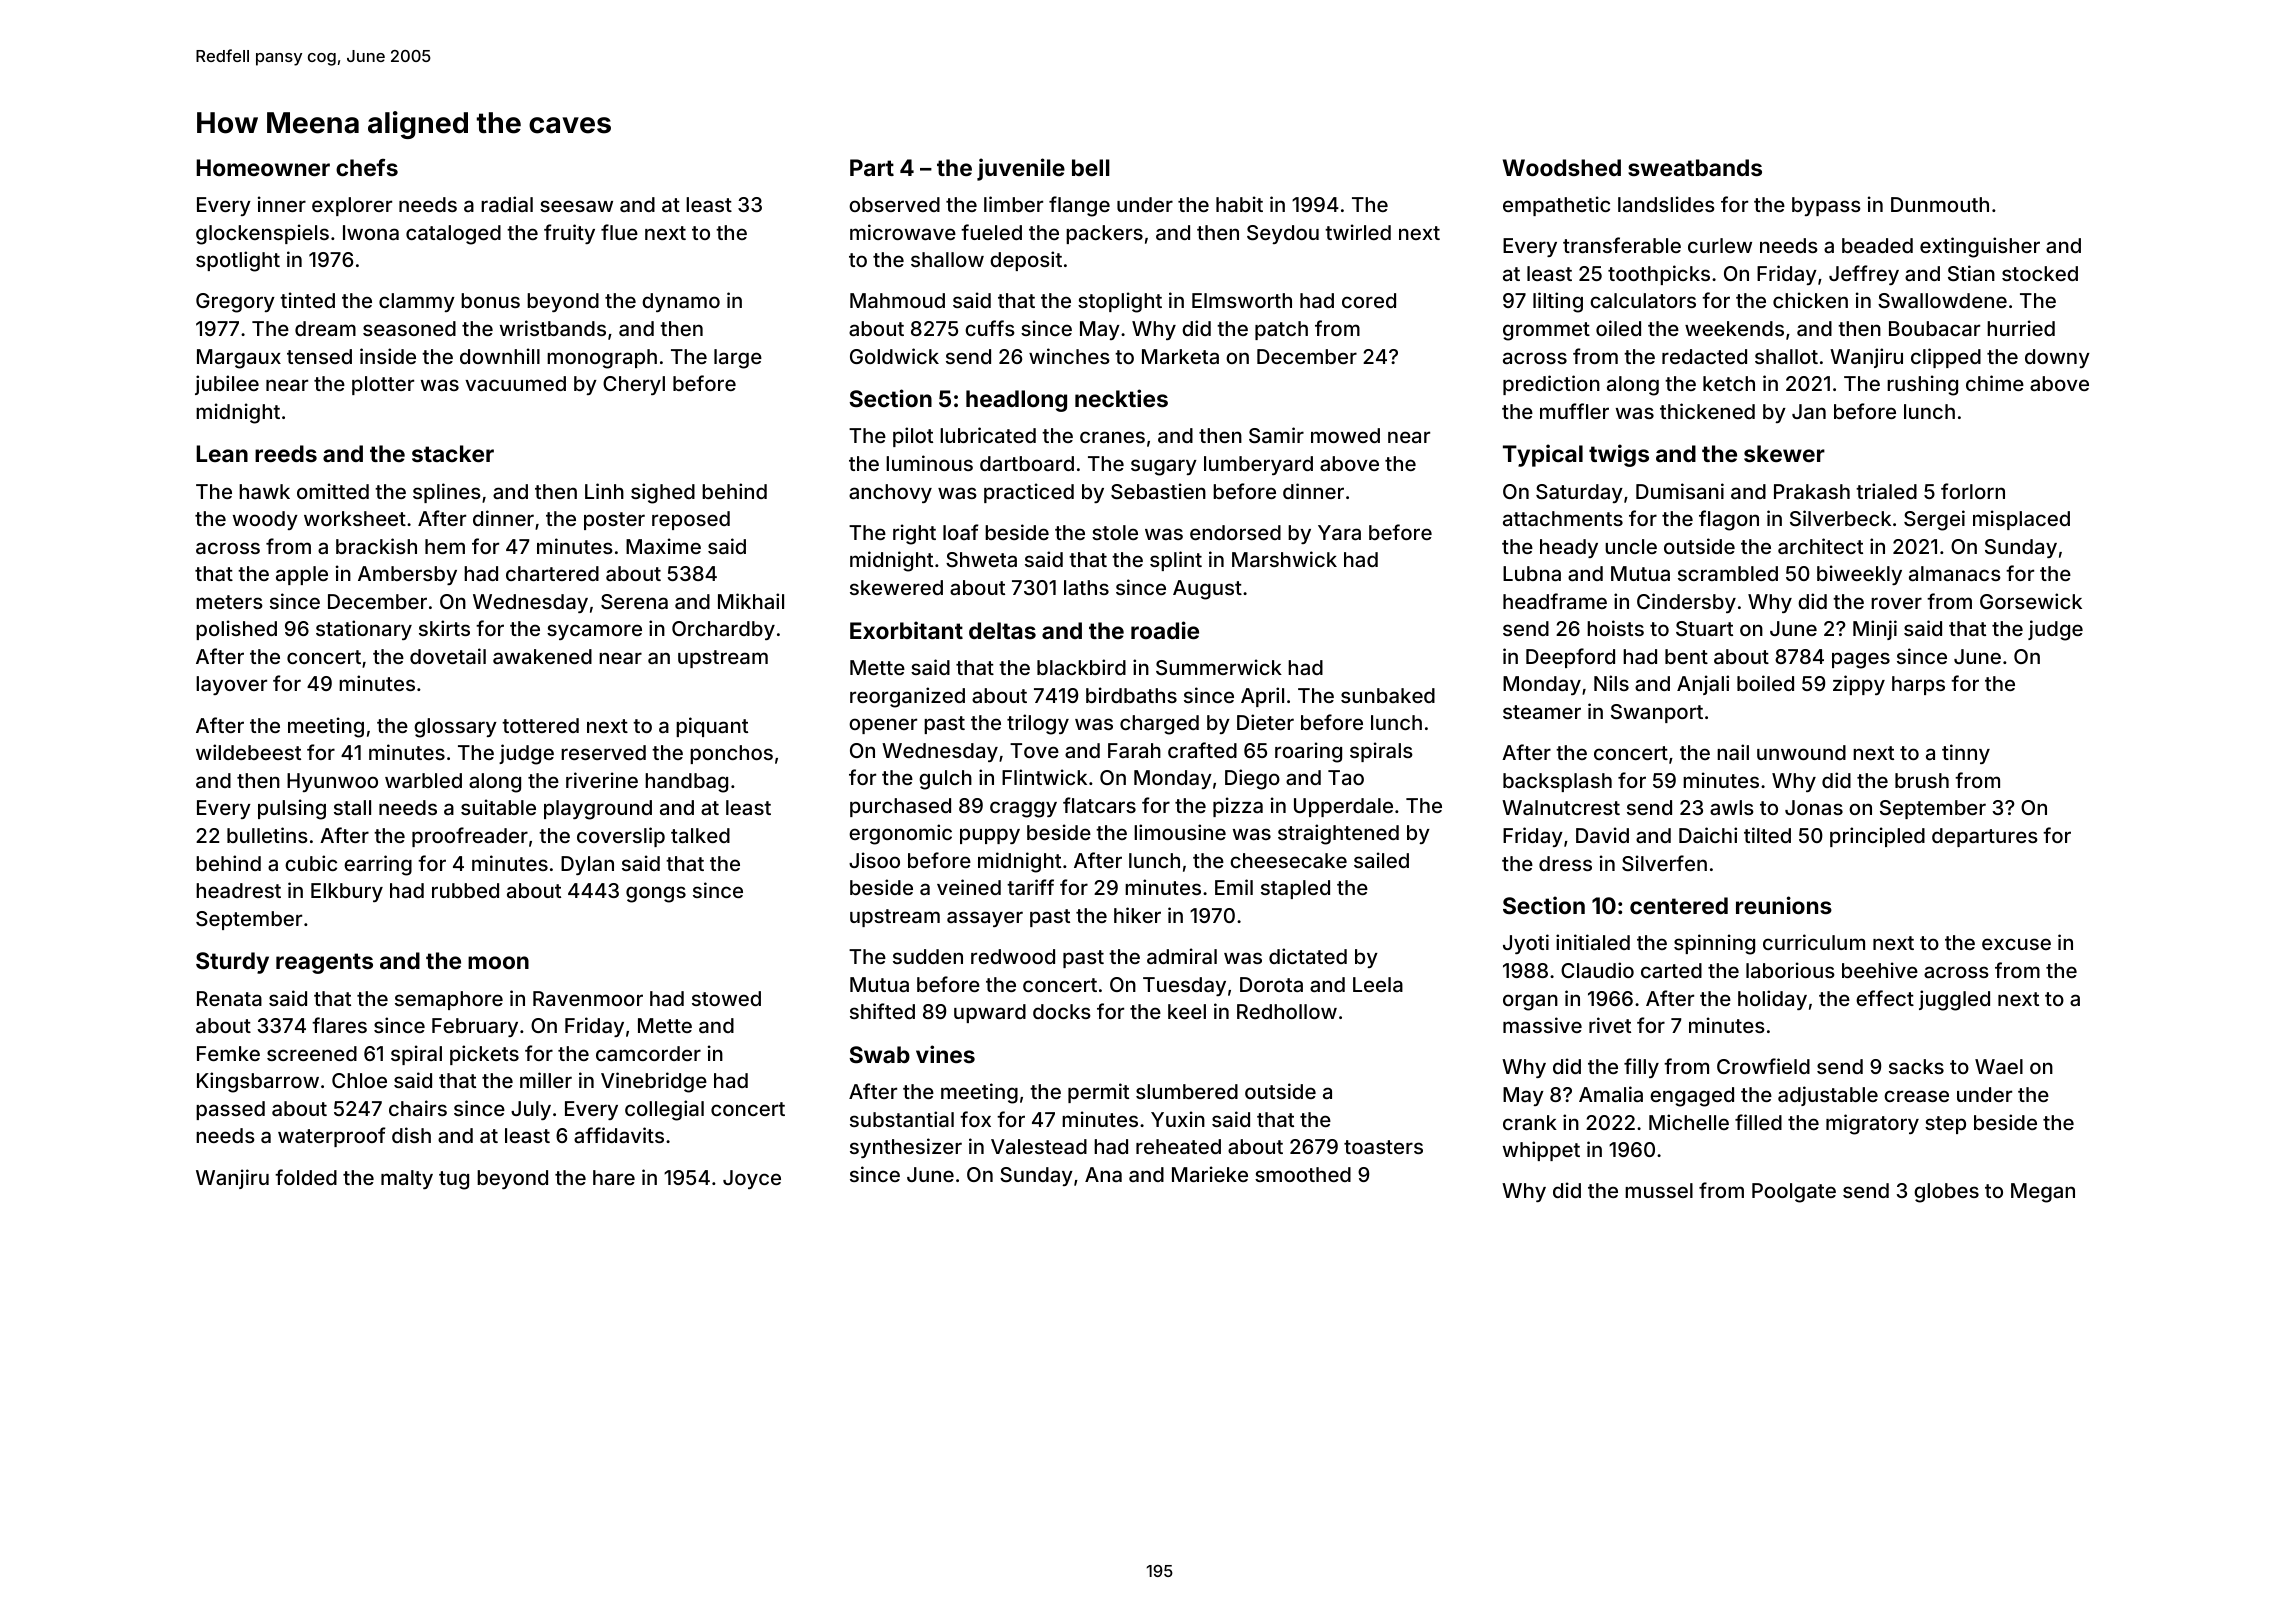  Describe the element at coordinates (1555, 601) in the document. I see `headframe` at that location.
